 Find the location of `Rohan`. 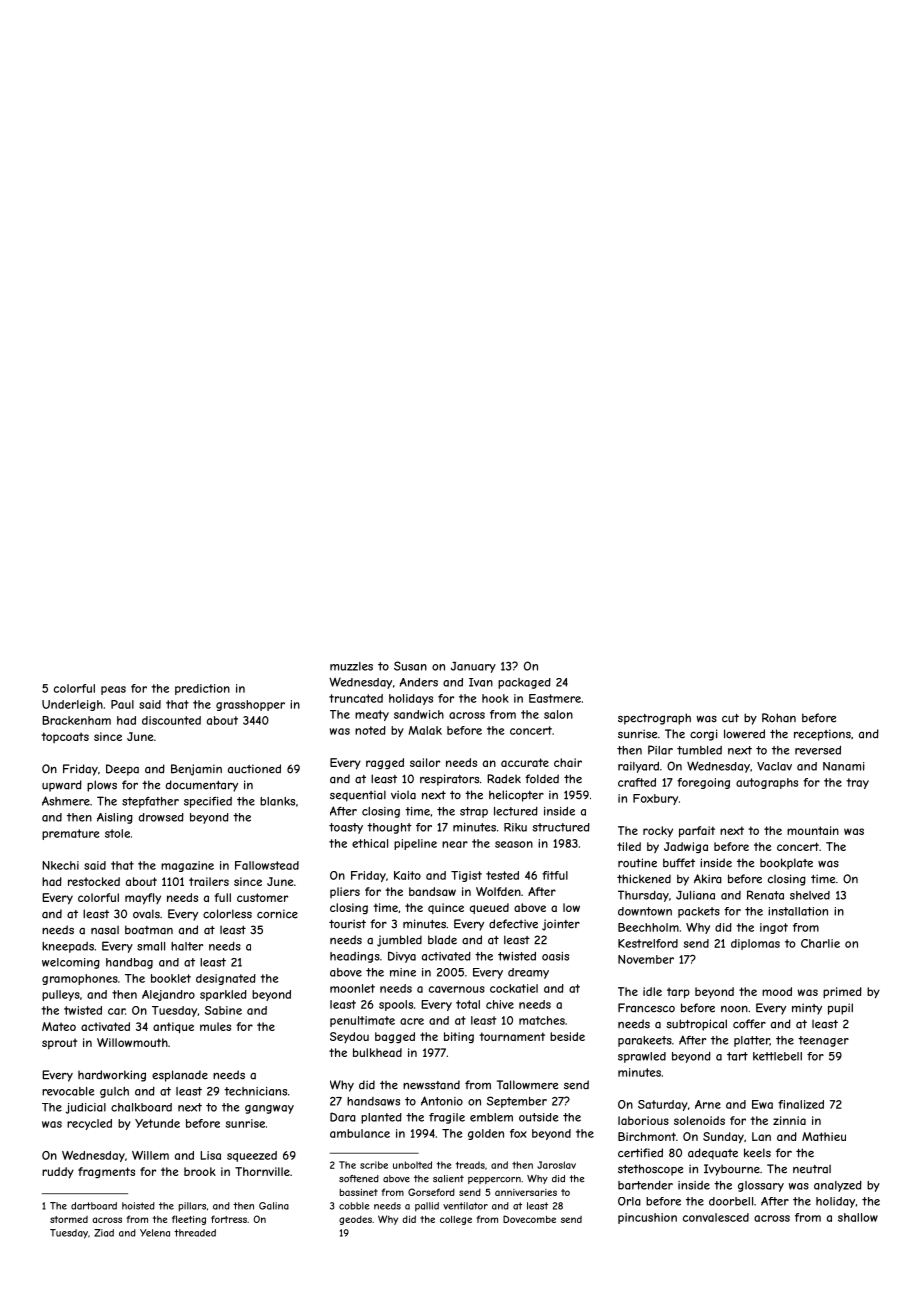

Rohan is located at coordinates (779, 718).
